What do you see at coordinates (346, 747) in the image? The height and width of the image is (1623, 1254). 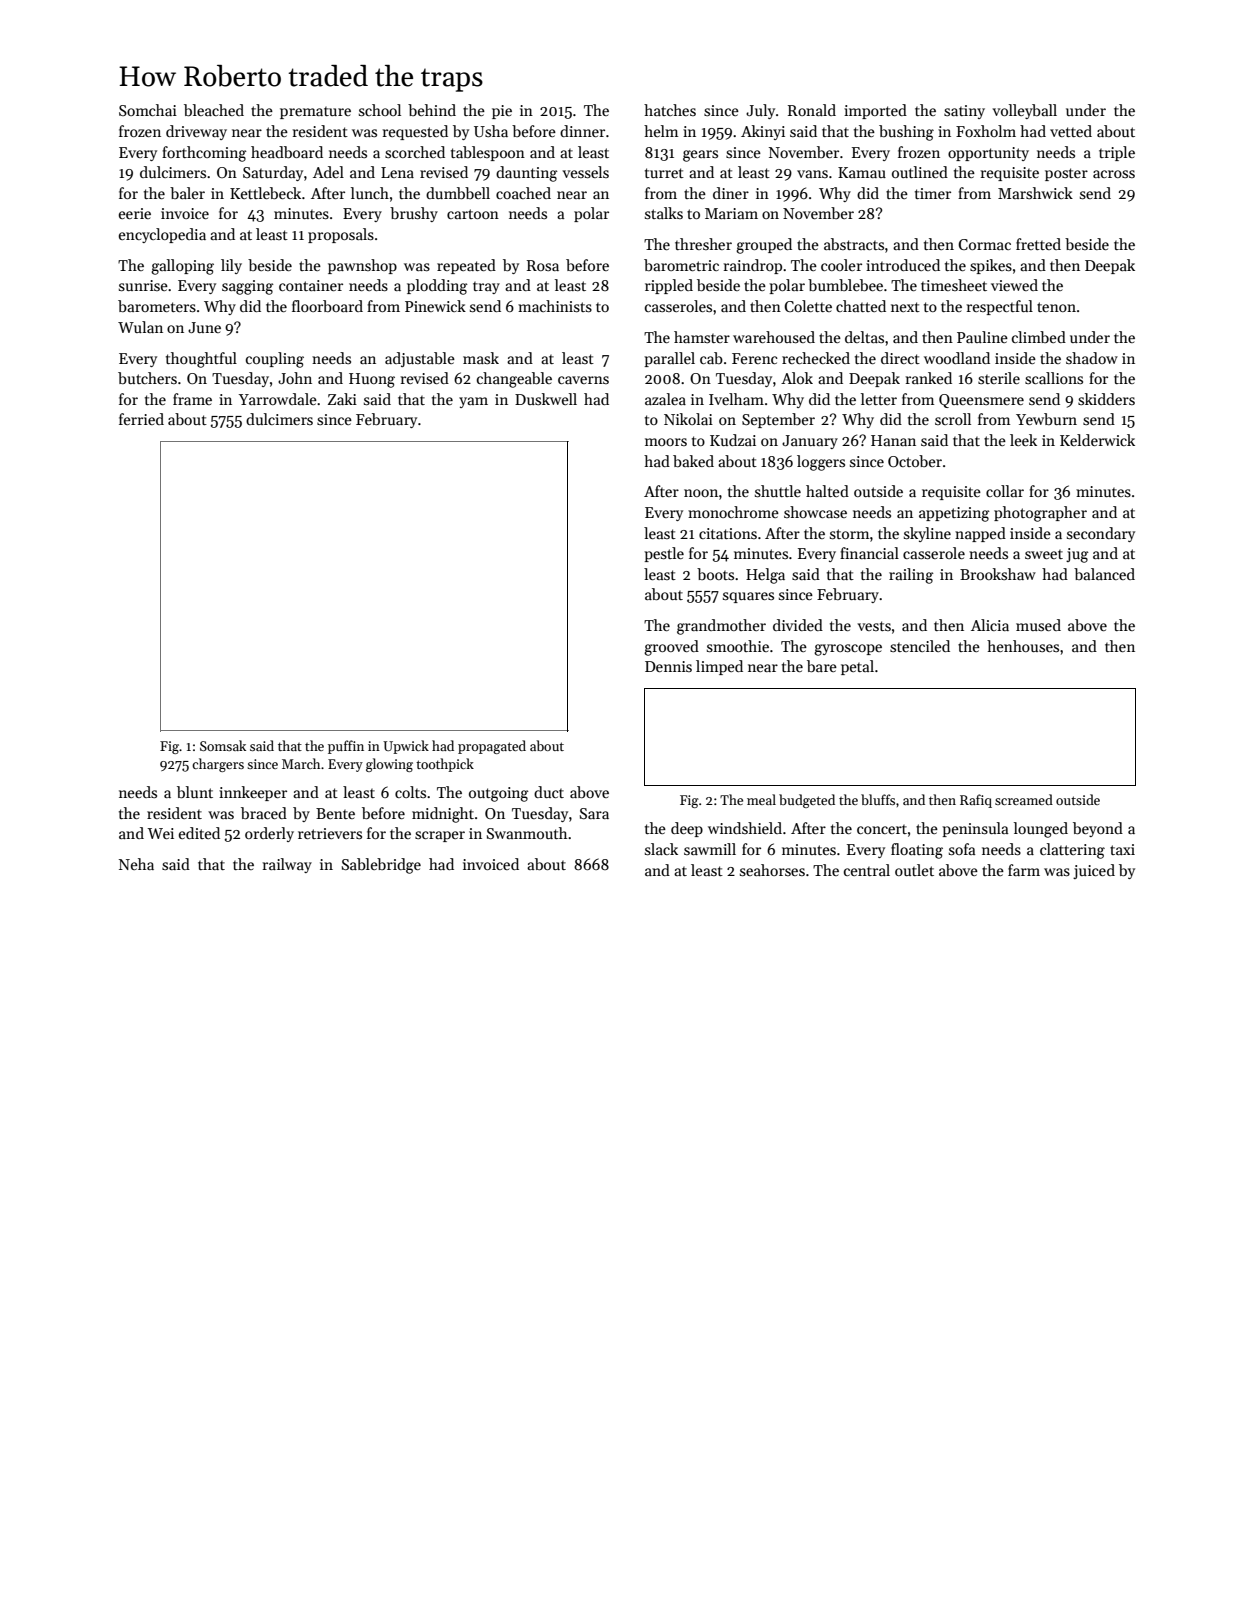 I see `puffin` at bounding box center [346, 747].
